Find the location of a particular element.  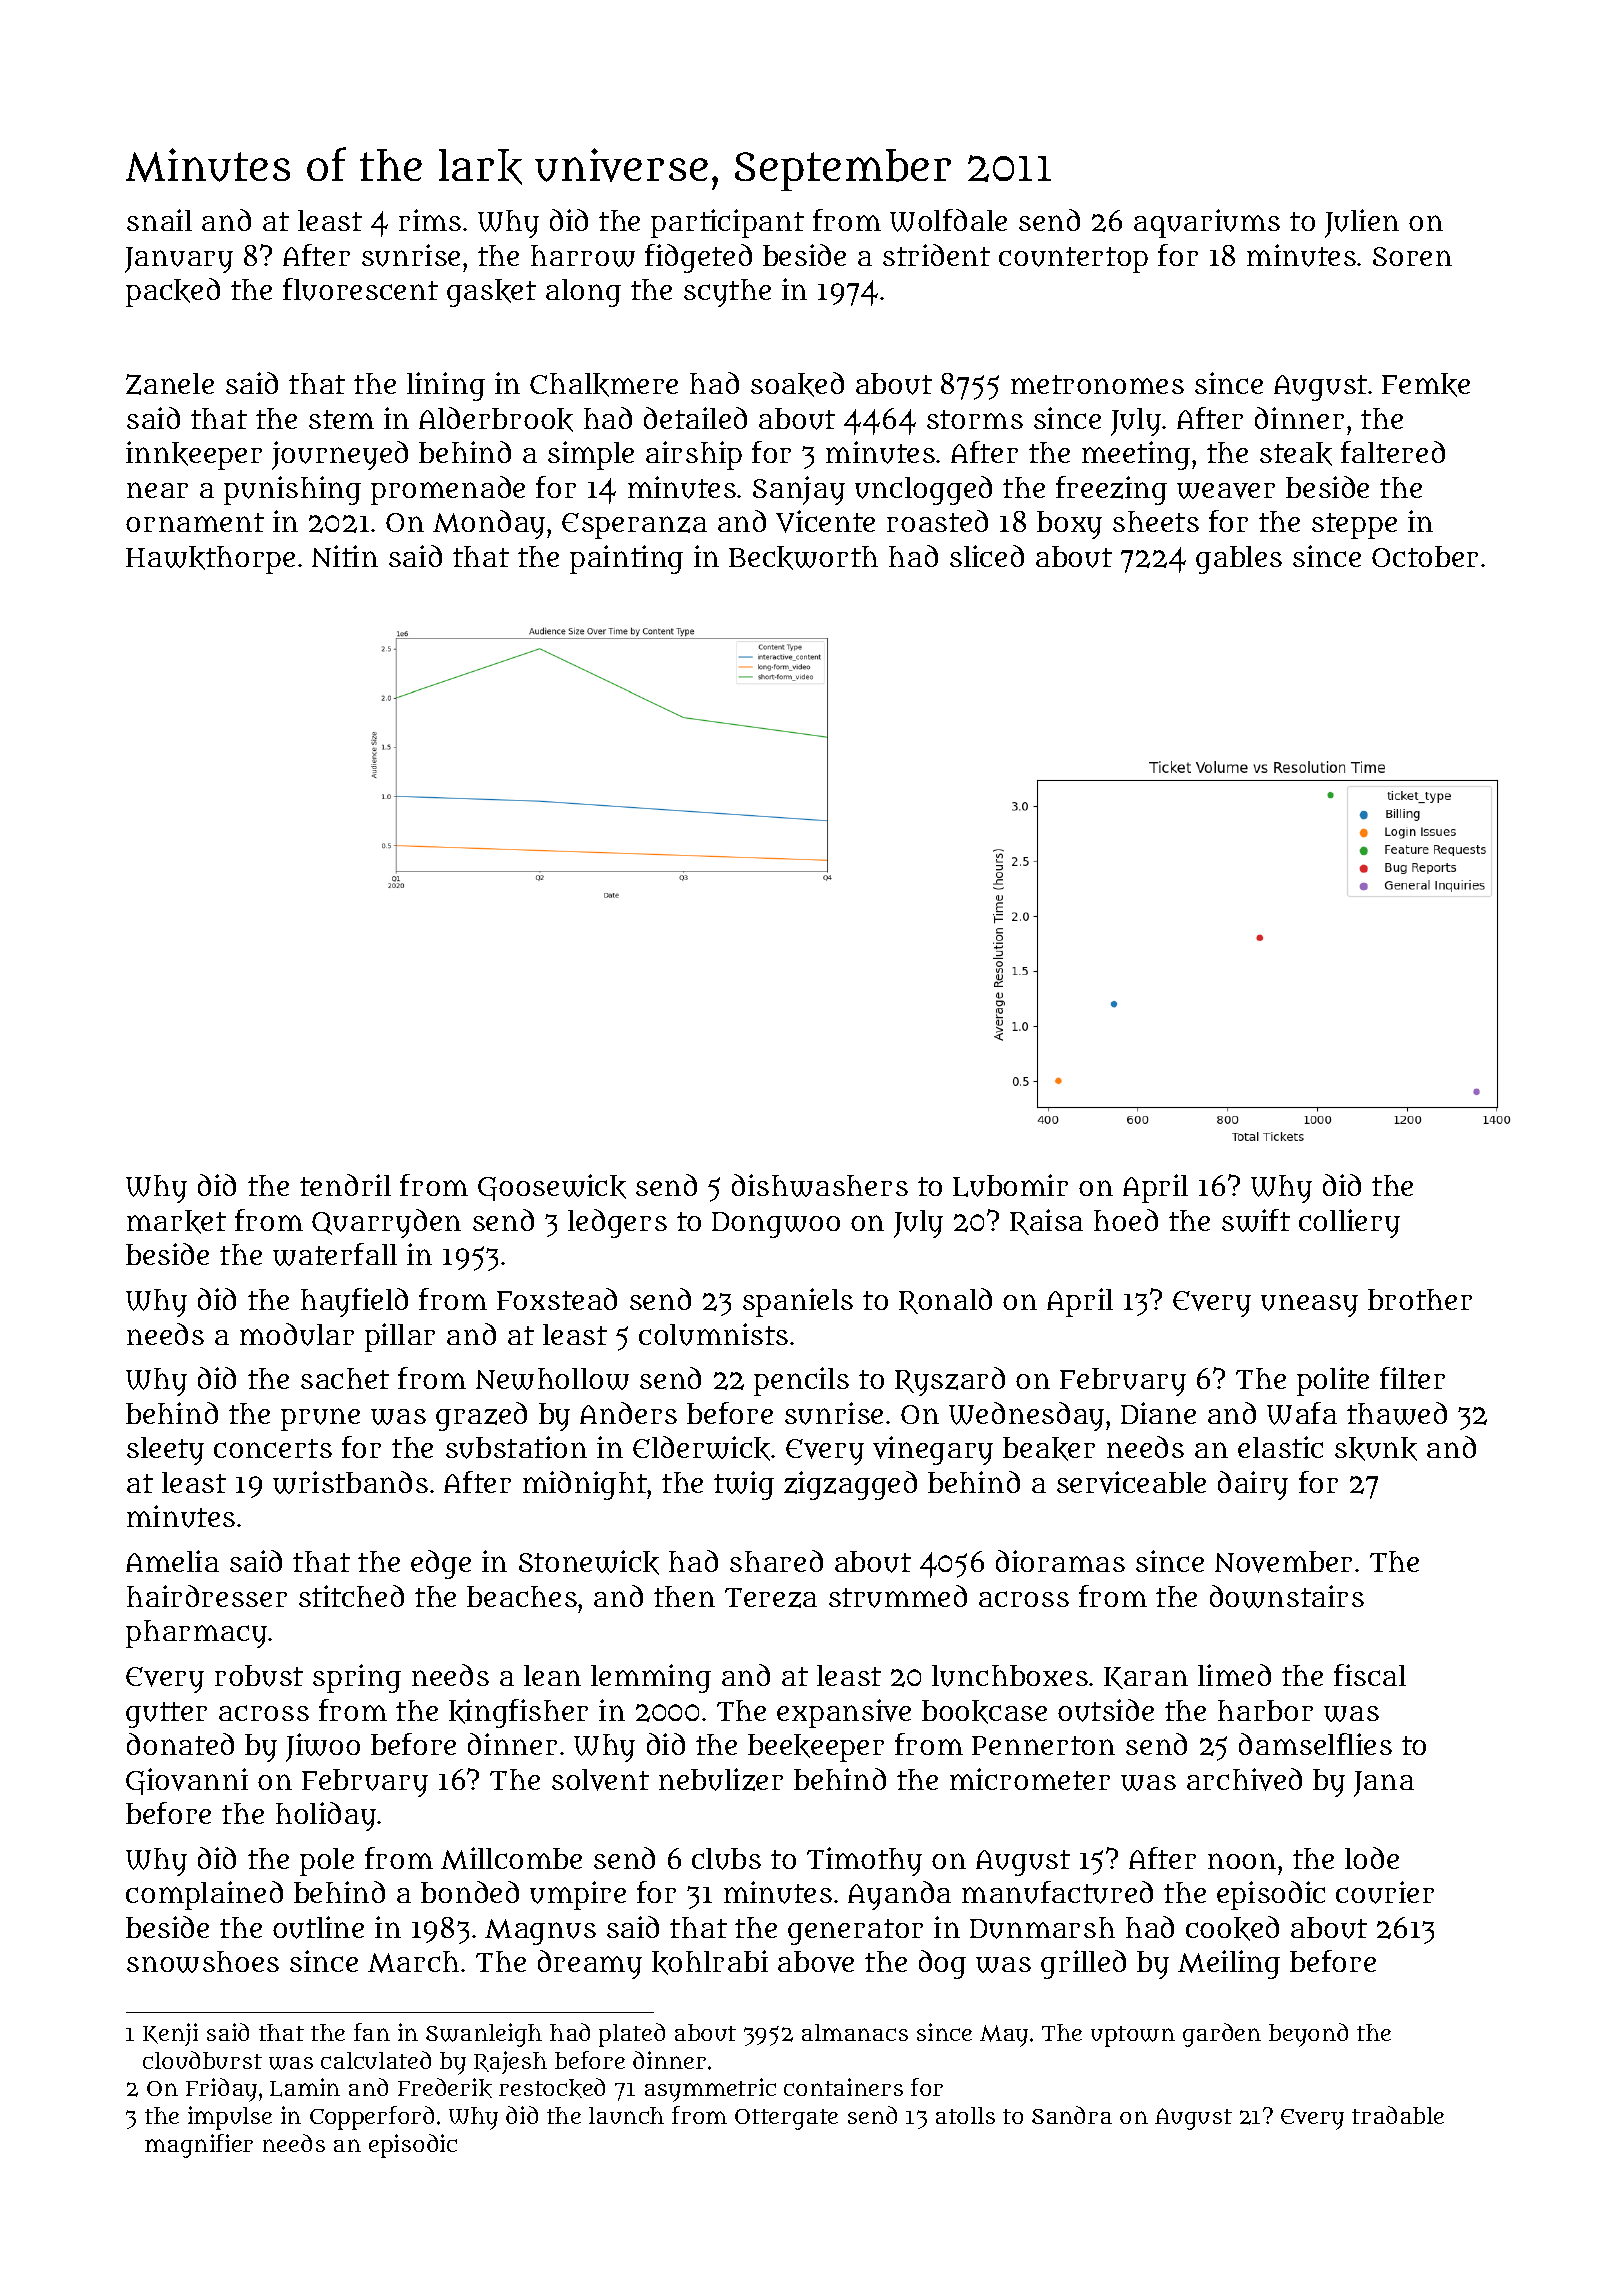

market is located at coordinates (176, 1222).
